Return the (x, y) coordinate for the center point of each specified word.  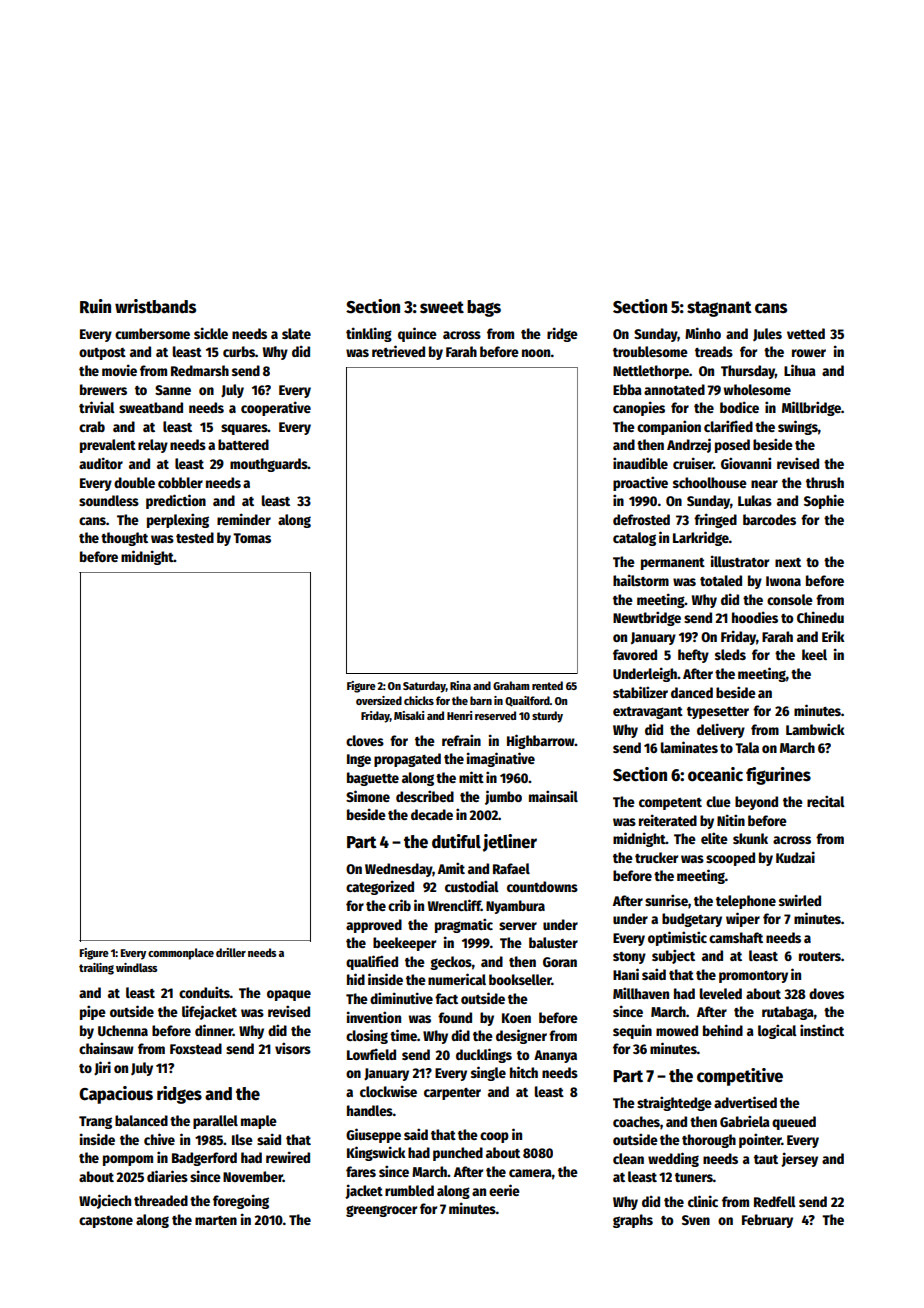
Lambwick (815, 729)
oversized (379, 700)
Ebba (627, 389)
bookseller (520, 979)
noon (536, 353)
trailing (96, 969)
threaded (161, 1200)
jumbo (503, 797)
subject (673, 956)
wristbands (155, 306)
